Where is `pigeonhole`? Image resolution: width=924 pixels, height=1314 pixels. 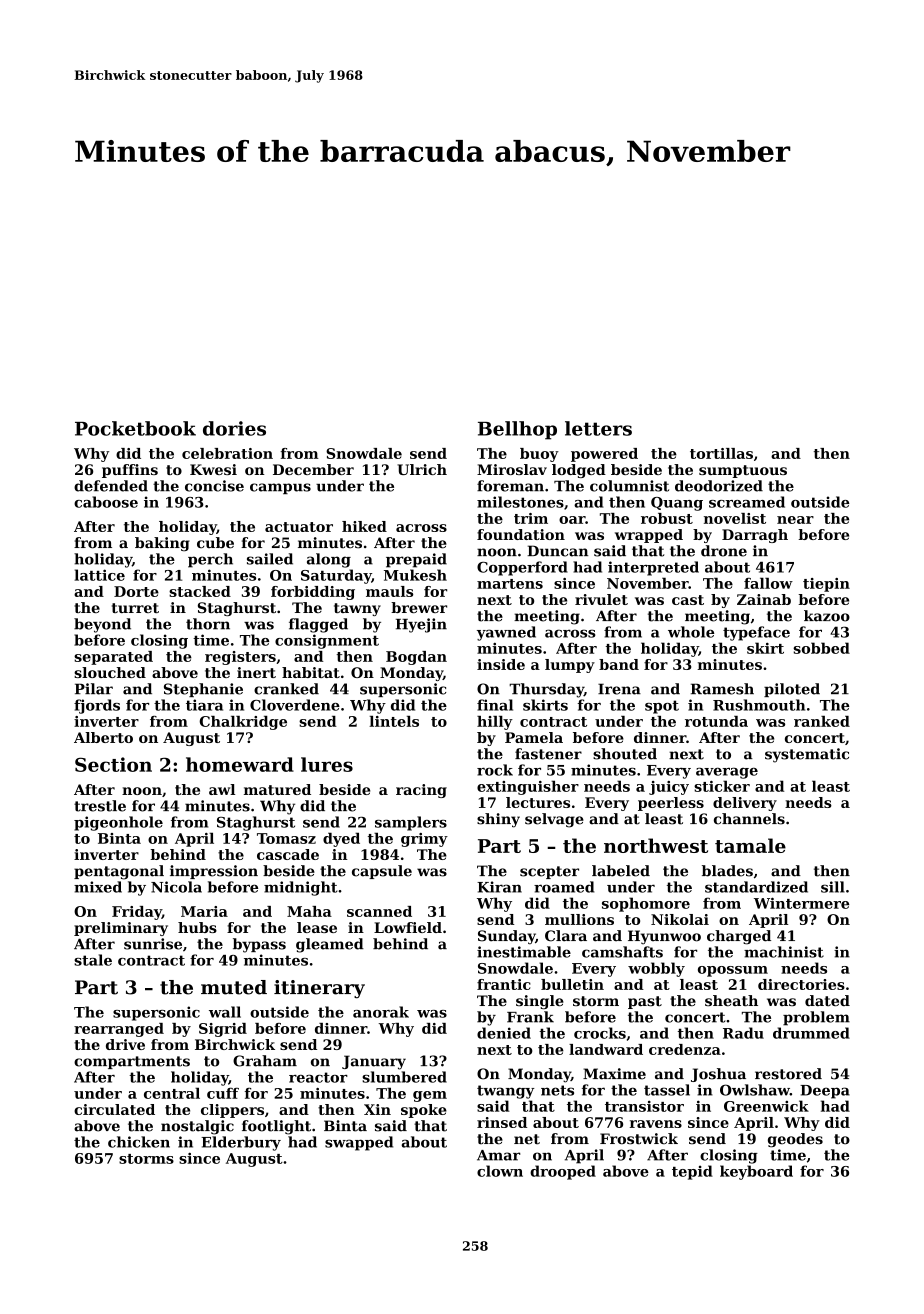
pigeonhole is located at coordinates (118, 823).
